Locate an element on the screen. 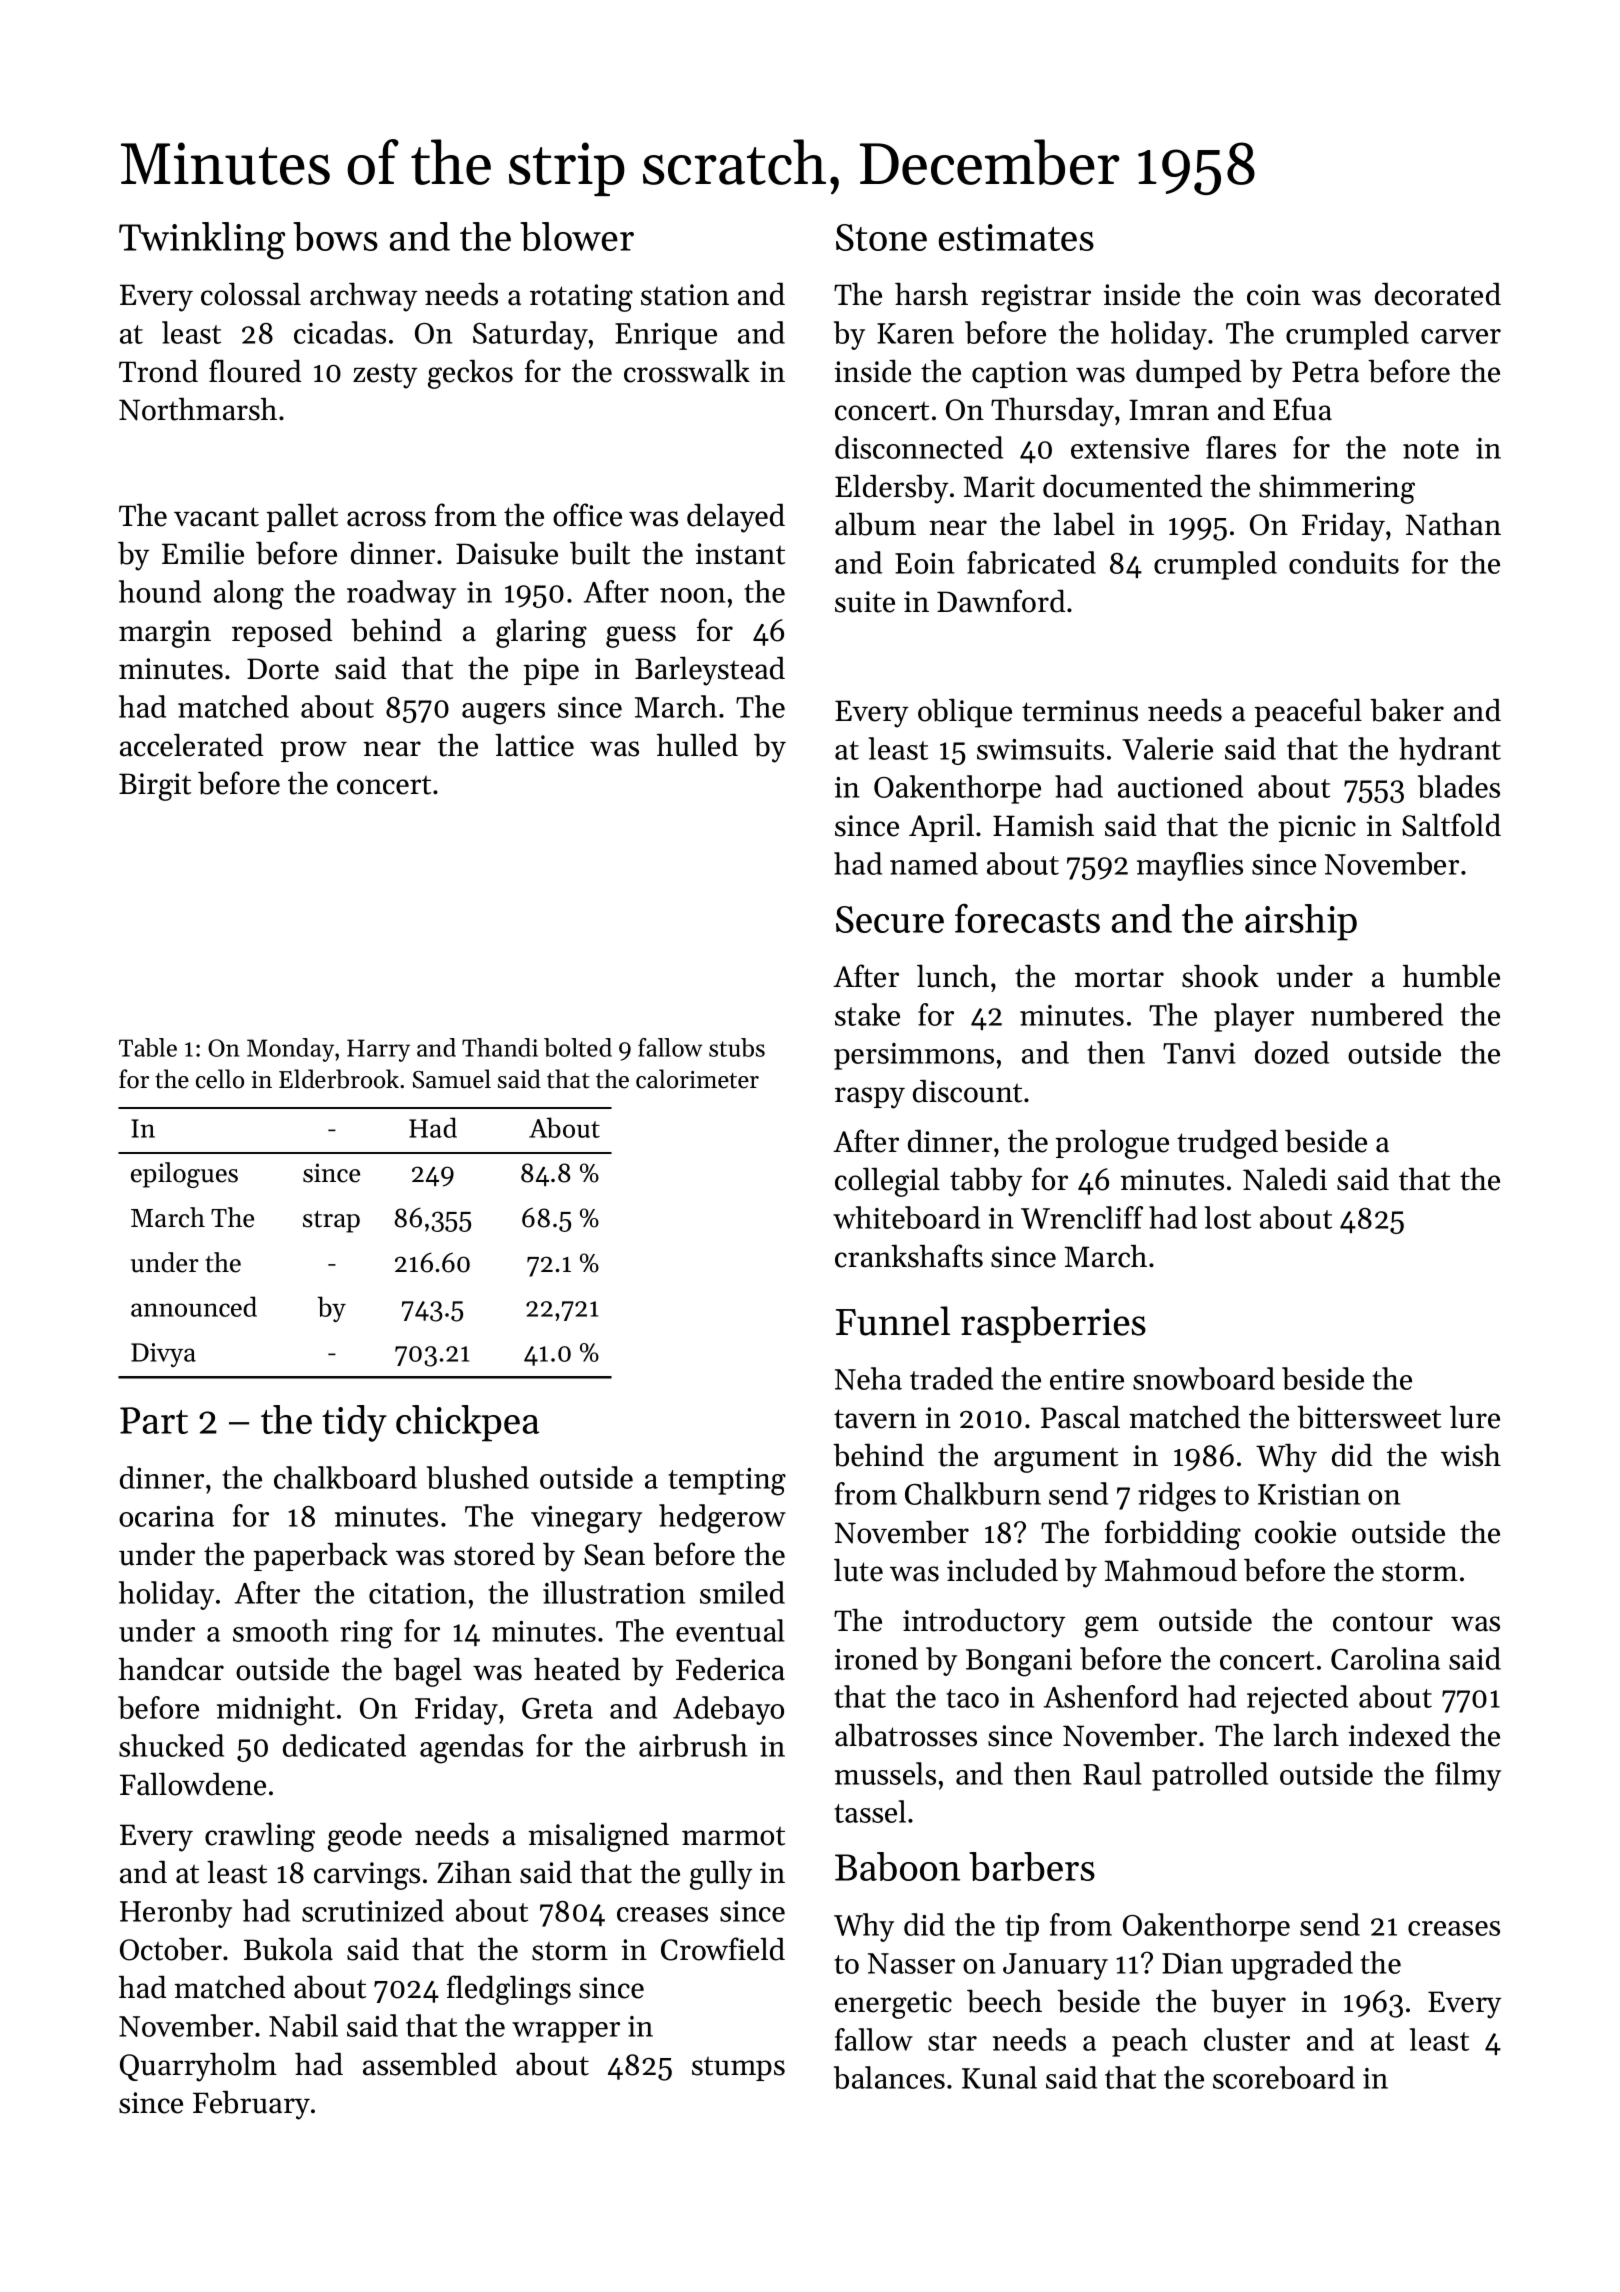  estimates is located at coordinates (1016, 237).
